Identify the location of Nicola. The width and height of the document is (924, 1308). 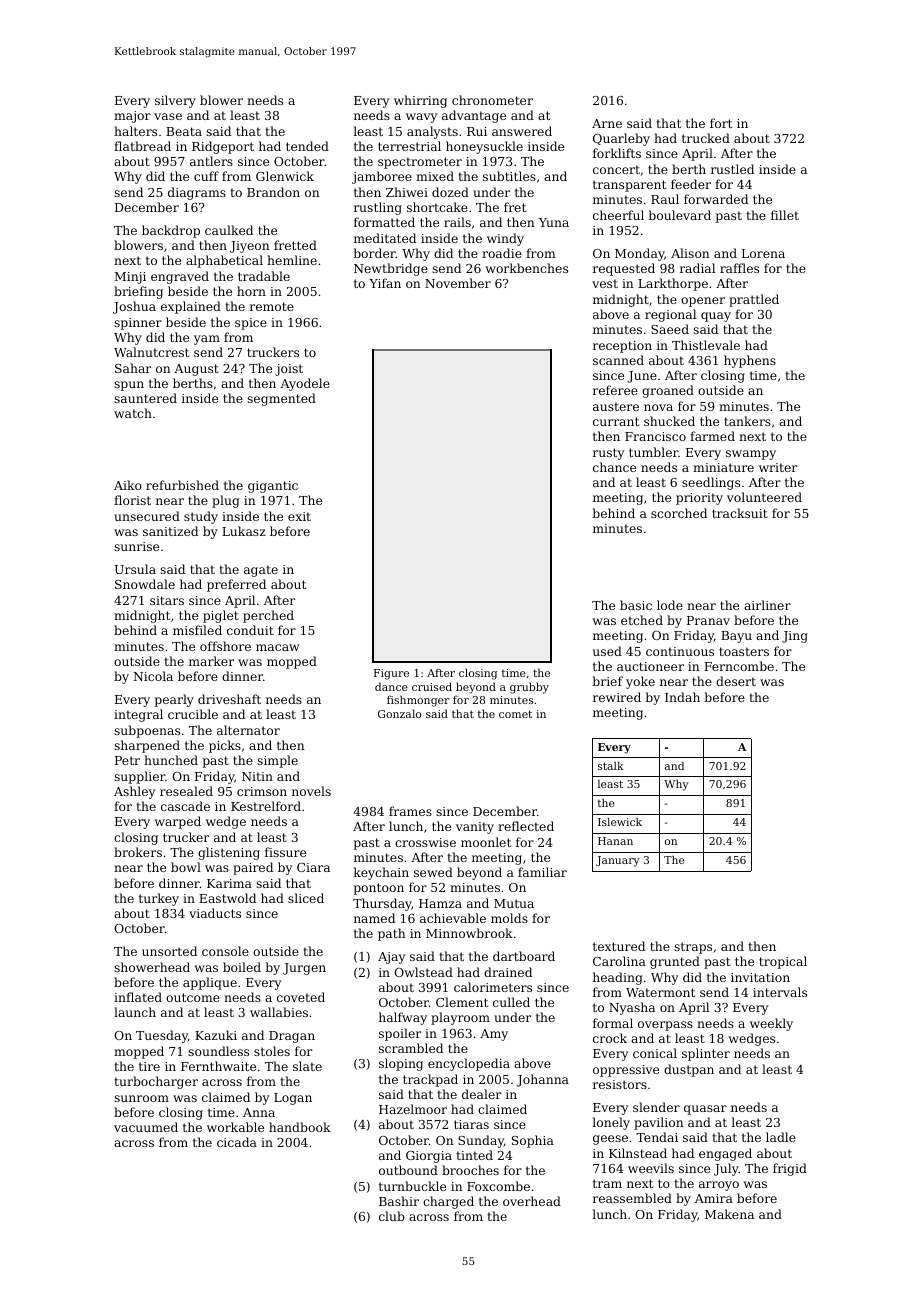
(153, 676).
